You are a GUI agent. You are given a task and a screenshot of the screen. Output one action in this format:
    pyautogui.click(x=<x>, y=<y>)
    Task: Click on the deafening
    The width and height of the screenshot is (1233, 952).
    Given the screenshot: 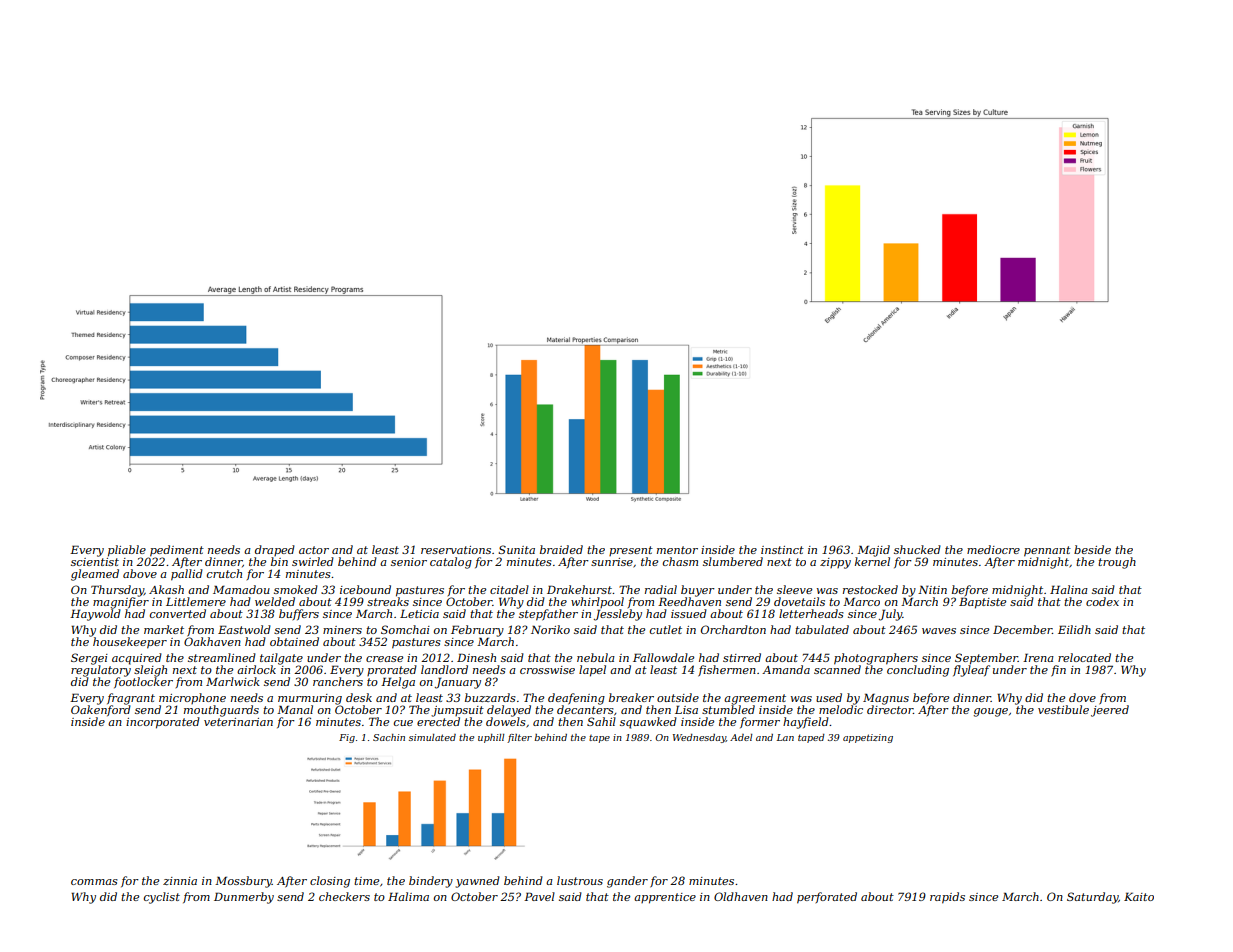 What is the action you would take?
    pyautogui.click(x=576, y=699)
